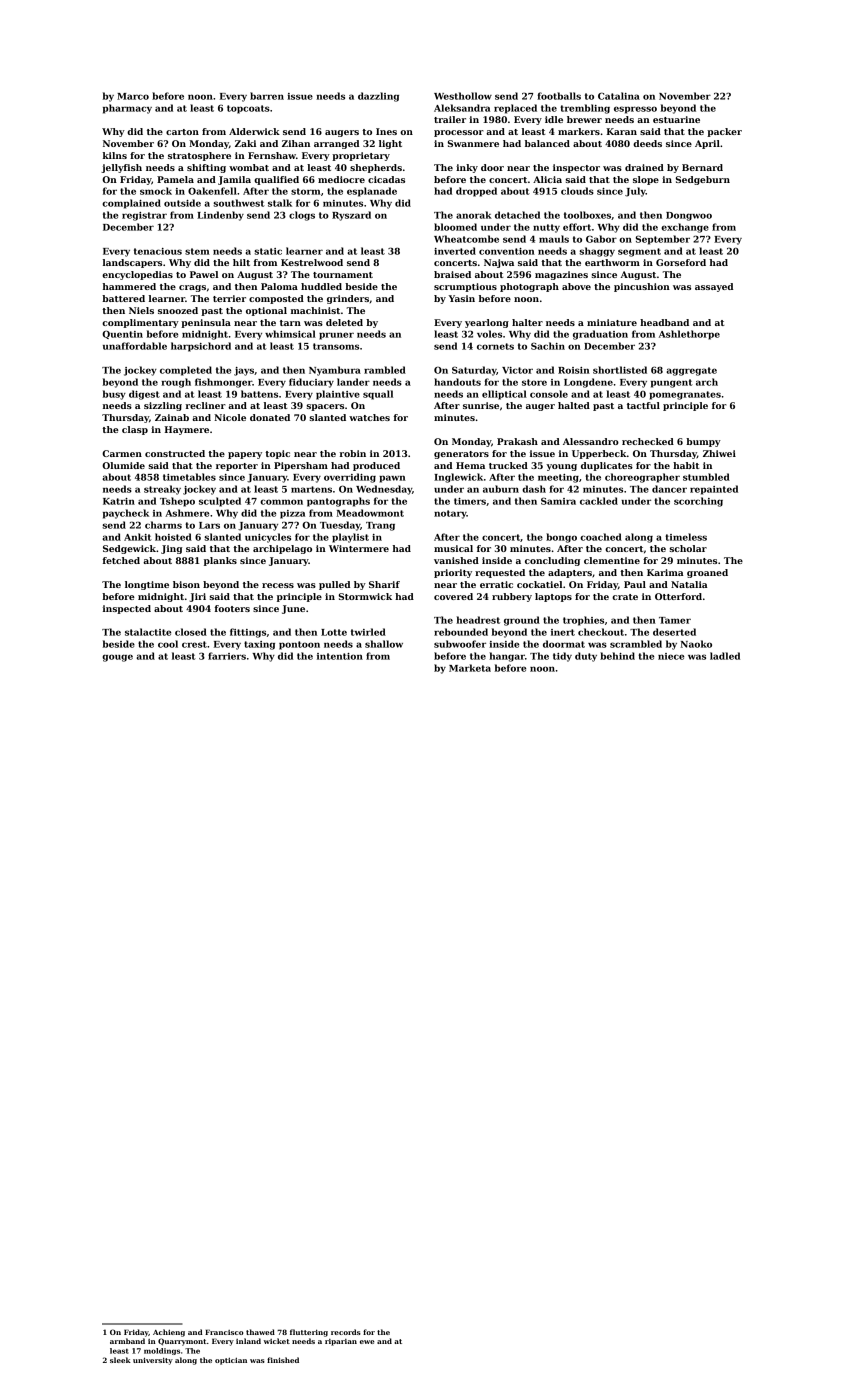 The width and height of the screenshot is (849, 1400). What do you see at coordinates (384, 584) in the screenshot?
I see `Sharif` at bounding box center [384, 584].
